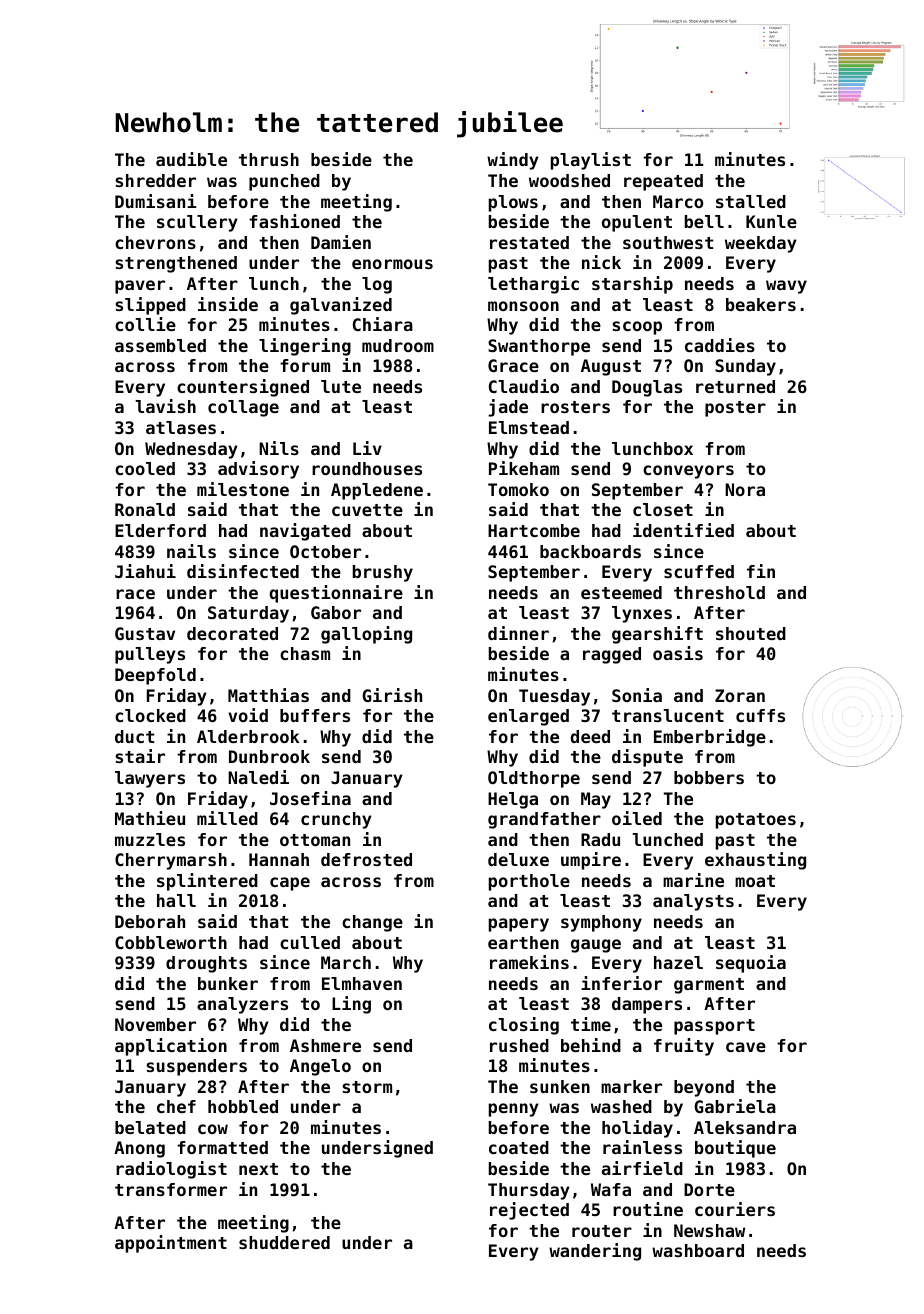 The image size is (924, 1314). What do you see at coordinates (709, 1230) in the screenshot?
I see `Newshaw` at bounding box center [709, 1230].
